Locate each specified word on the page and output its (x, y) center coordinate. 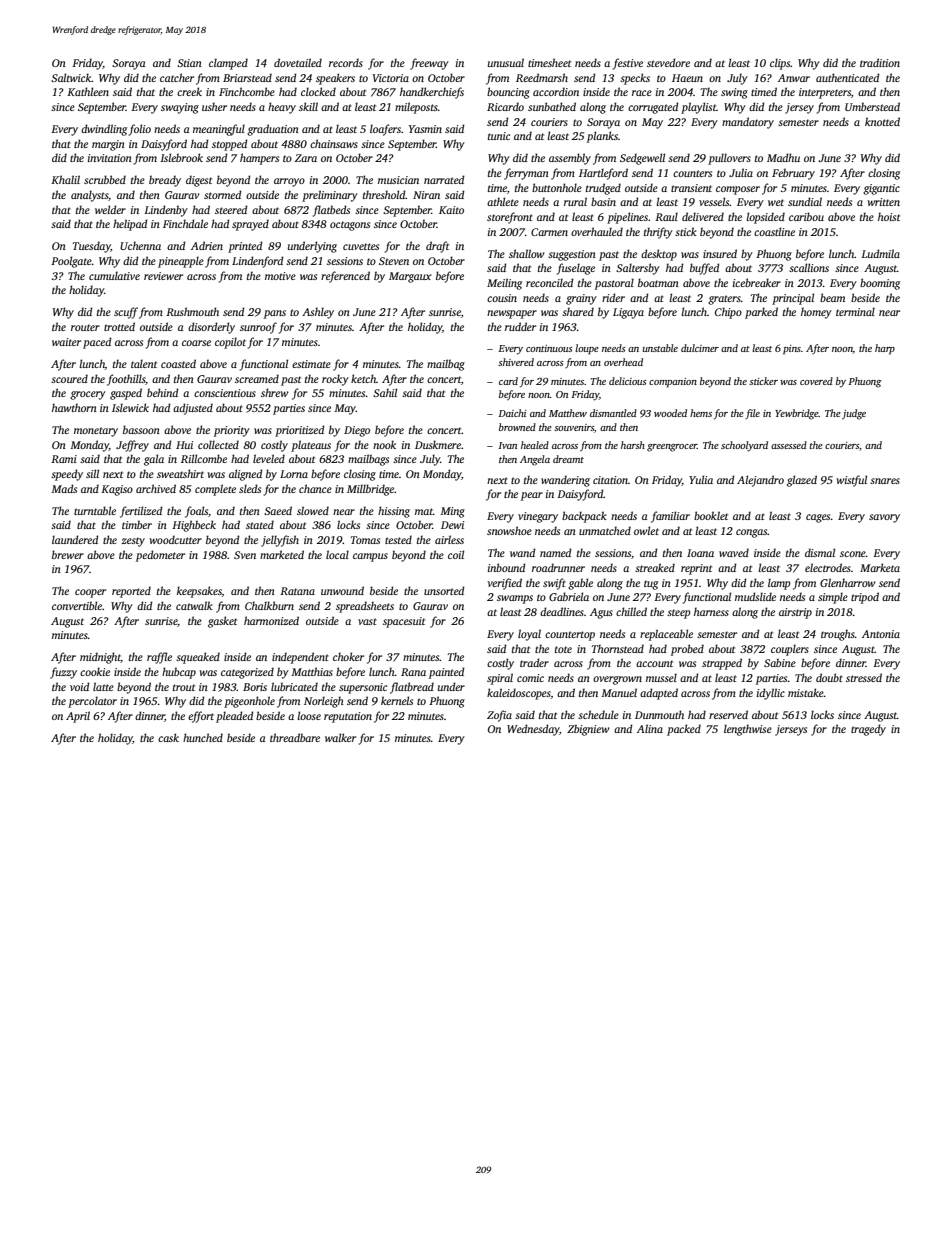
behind (163, 392)
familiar (670, 517)
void (80, 686)
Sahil (385, 392)
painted (447, 673)
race (642, 93)
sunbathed (552, 106)
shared (578, 311)
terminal (855, 311)
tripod (865, 598)
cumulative (114, 275)
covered (816, 381)
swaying (180, 108)
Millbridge (371, 490)
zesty (133, 542)
